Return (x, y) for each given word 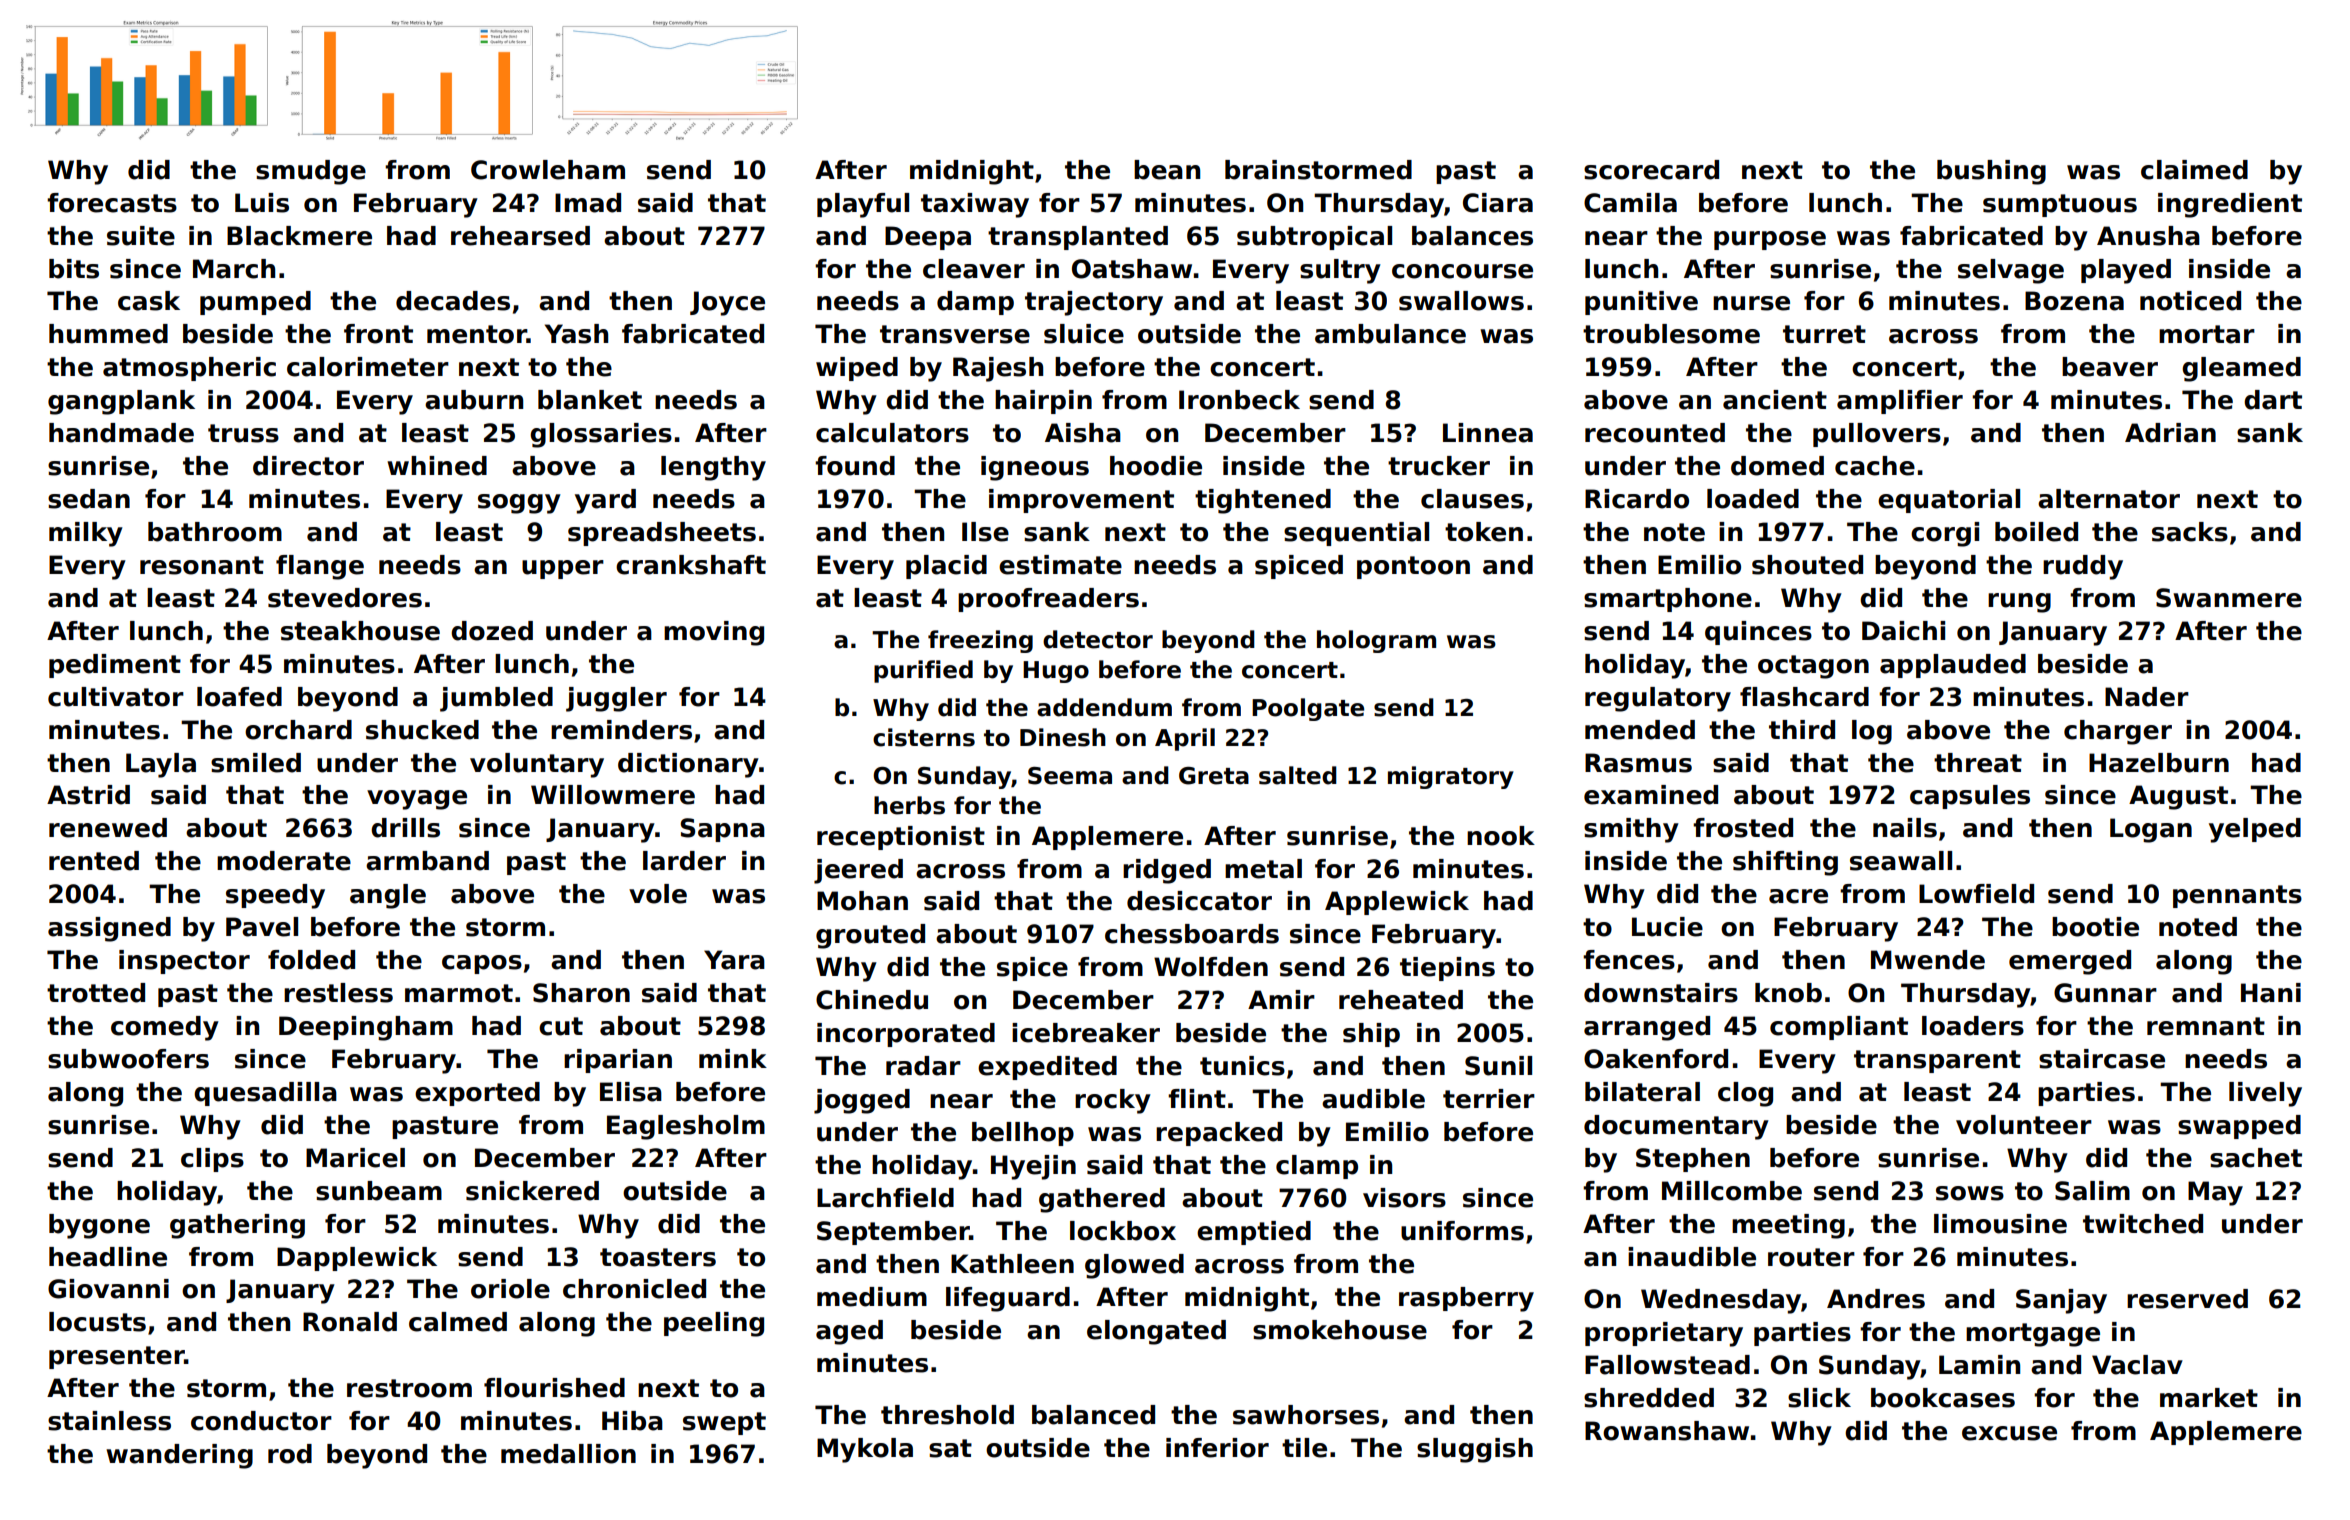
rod (290, 1454)
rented (94, 861)
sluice (1084, 334)
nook (1501, 836)
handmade (121, 433)
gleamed (2241, 369)
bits (74, 269)
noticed (2190, 301)
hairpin (1043, 402)
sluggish (1475, 1450)
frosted (1743, 828)
